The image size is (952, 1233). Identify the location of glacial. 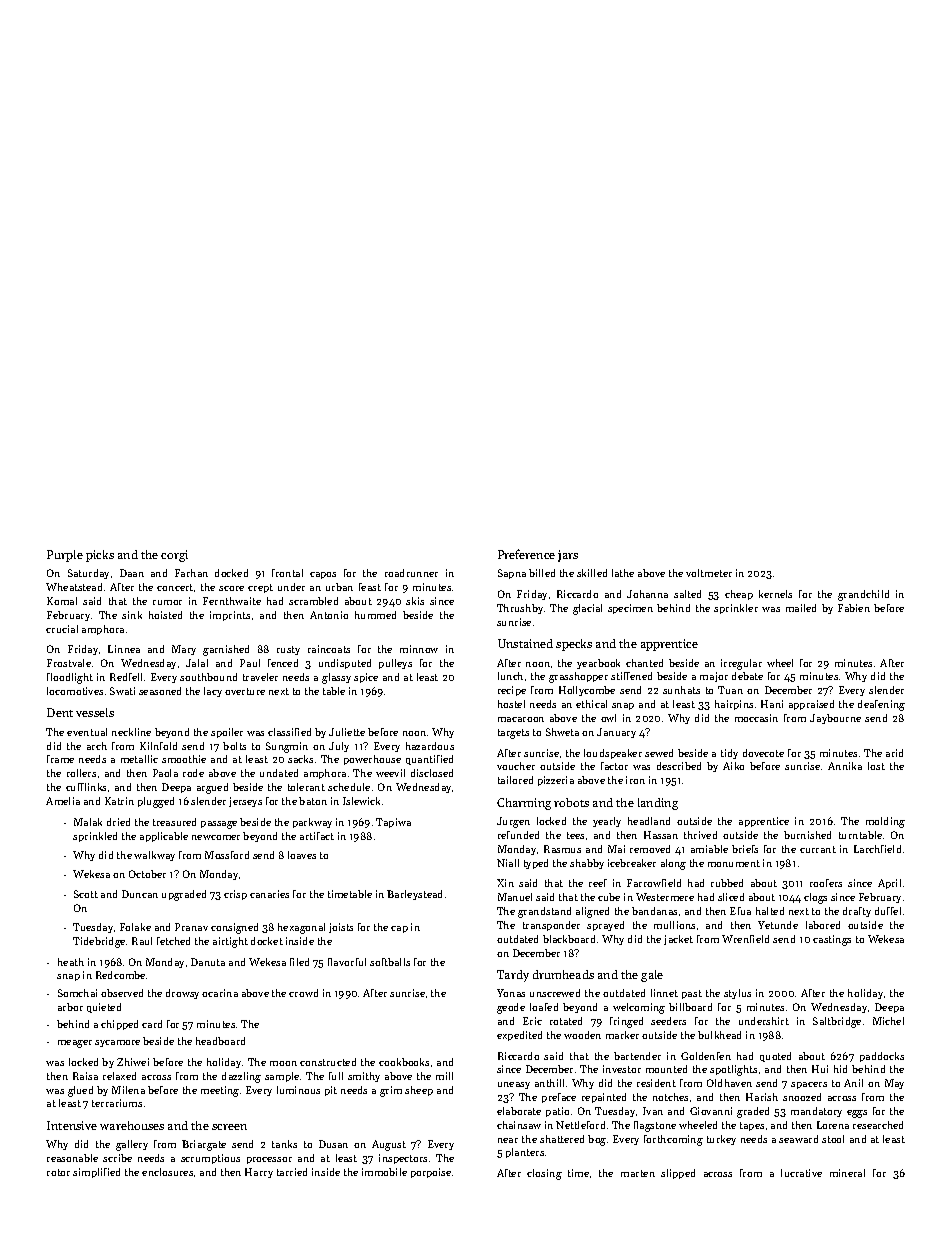
(587, 609).
